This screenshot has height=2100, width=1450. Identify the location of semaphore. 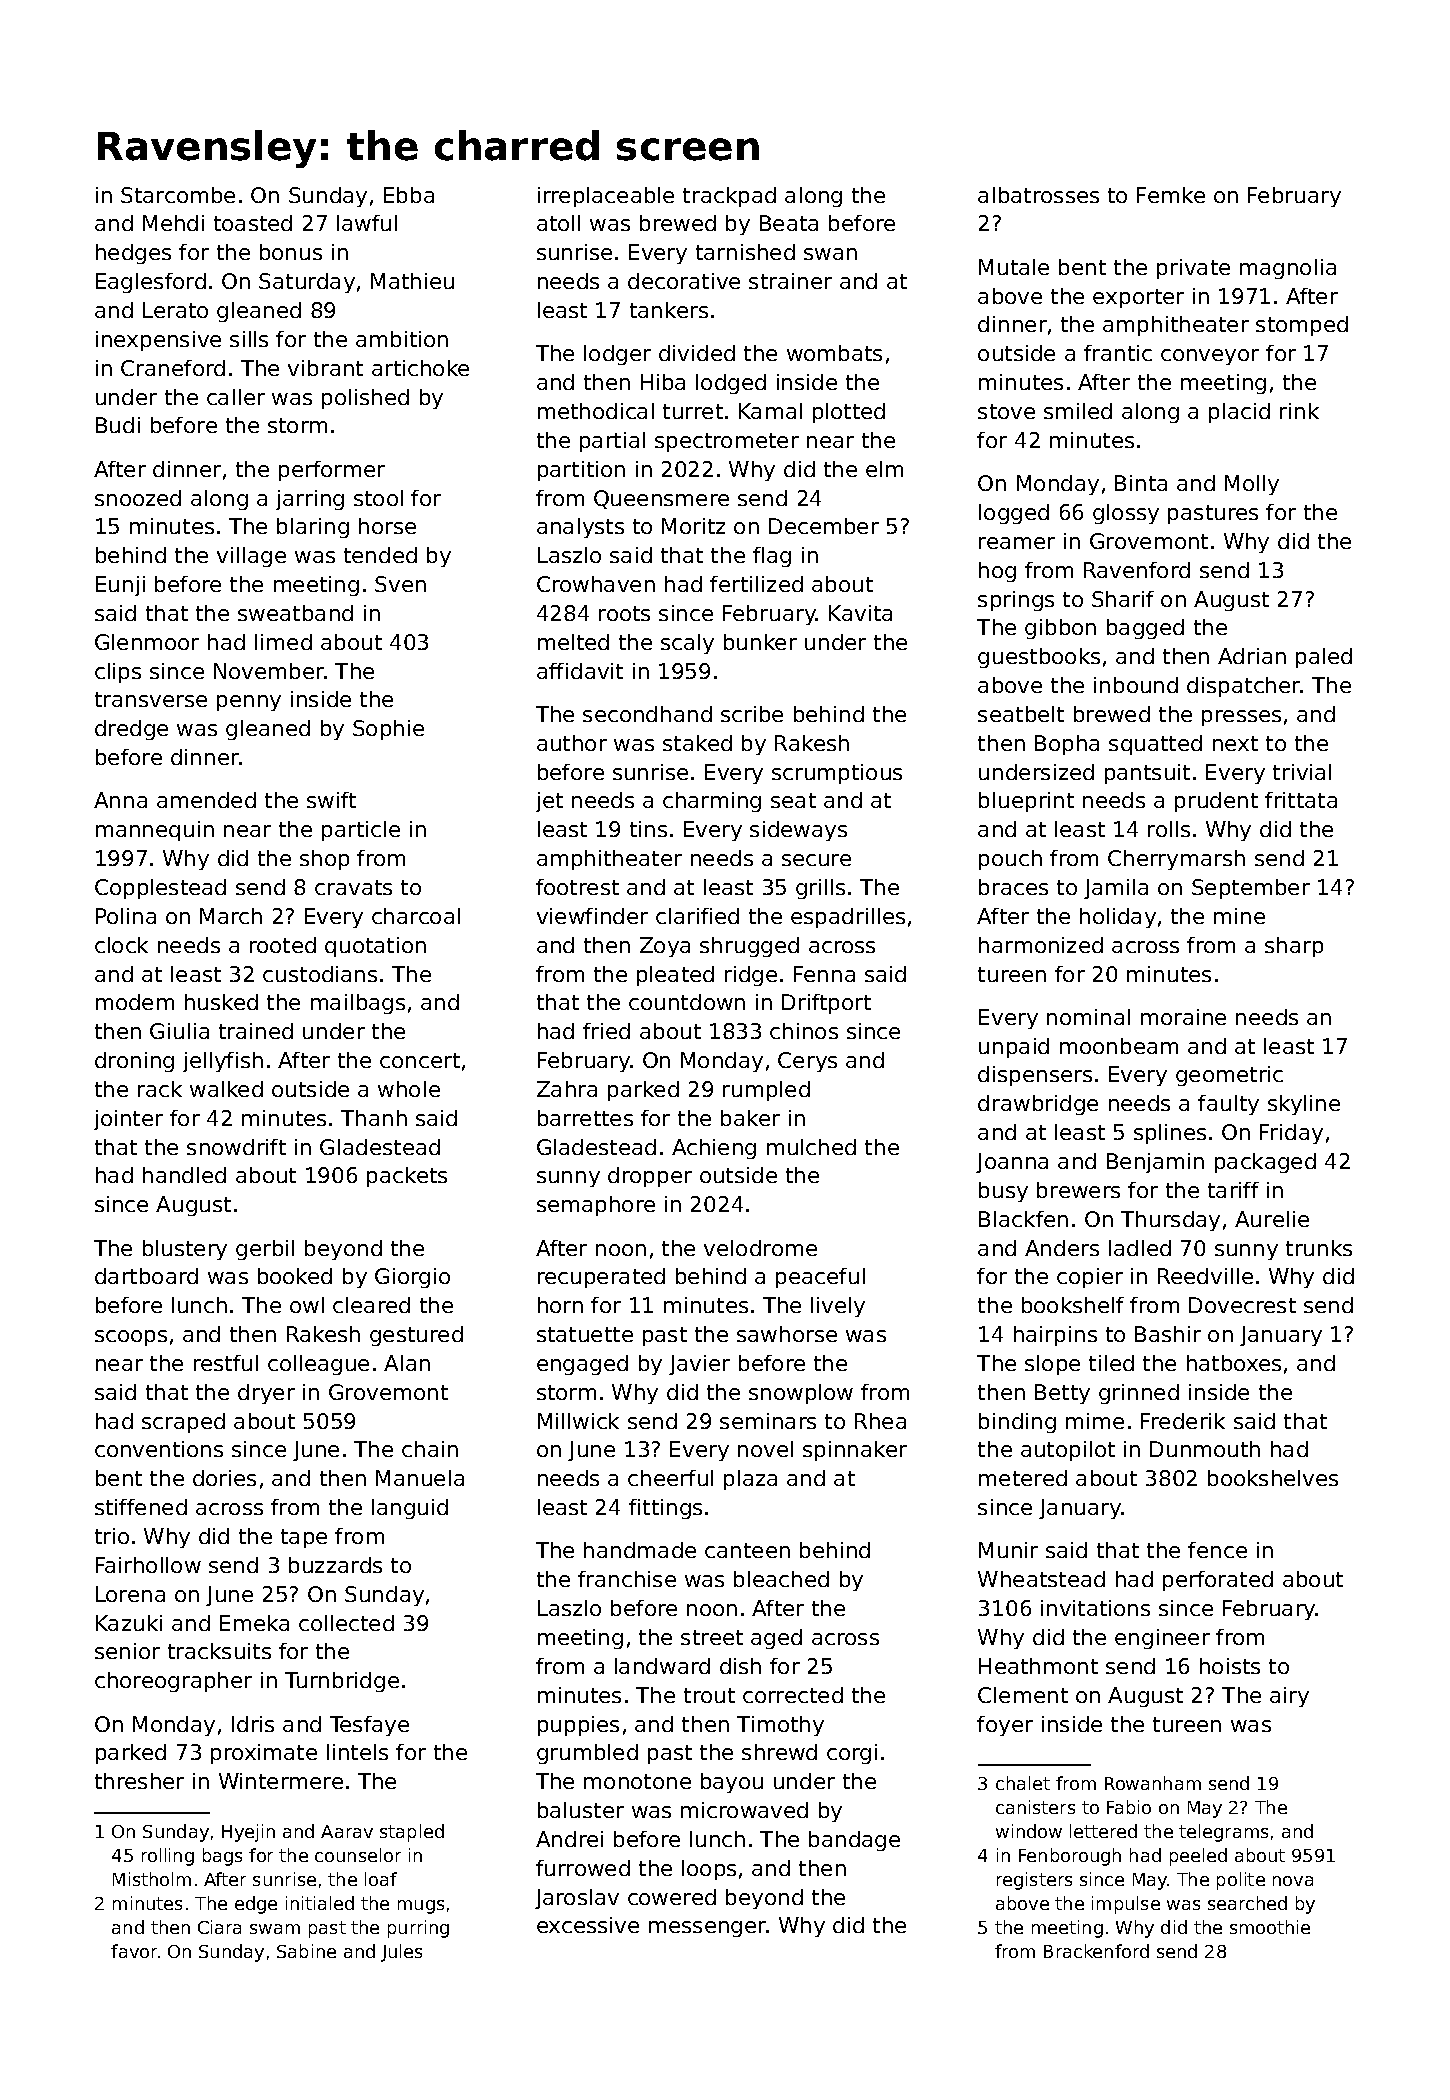
(596, 1206).
